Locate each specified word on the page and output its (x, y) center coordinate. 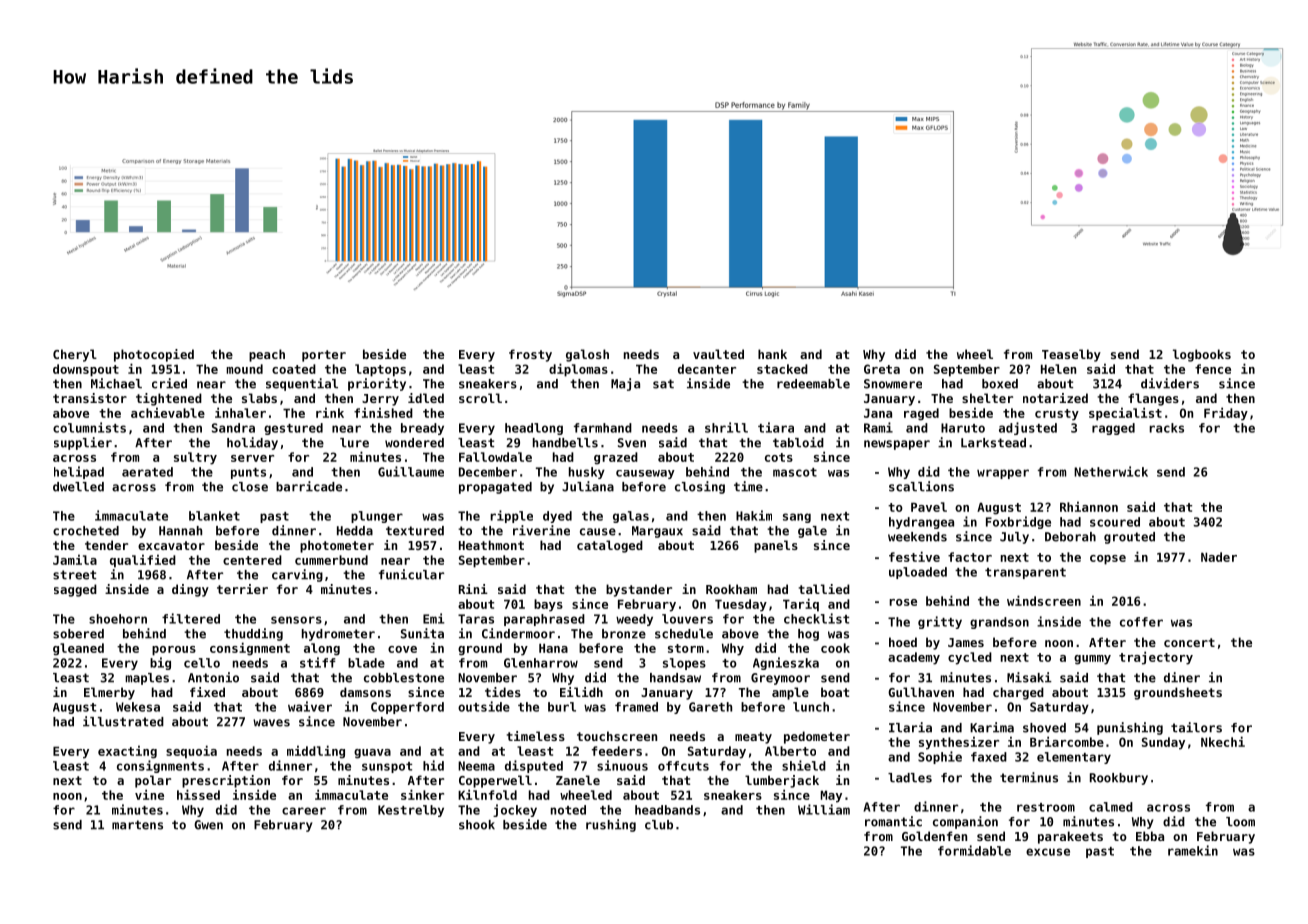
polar (153, 781)
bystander (639, 590)
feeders (617, 751)
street (74, 575)
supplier (83, 443)
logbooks (1202, 355)
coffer (1141, 622)
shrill (726, 427)
